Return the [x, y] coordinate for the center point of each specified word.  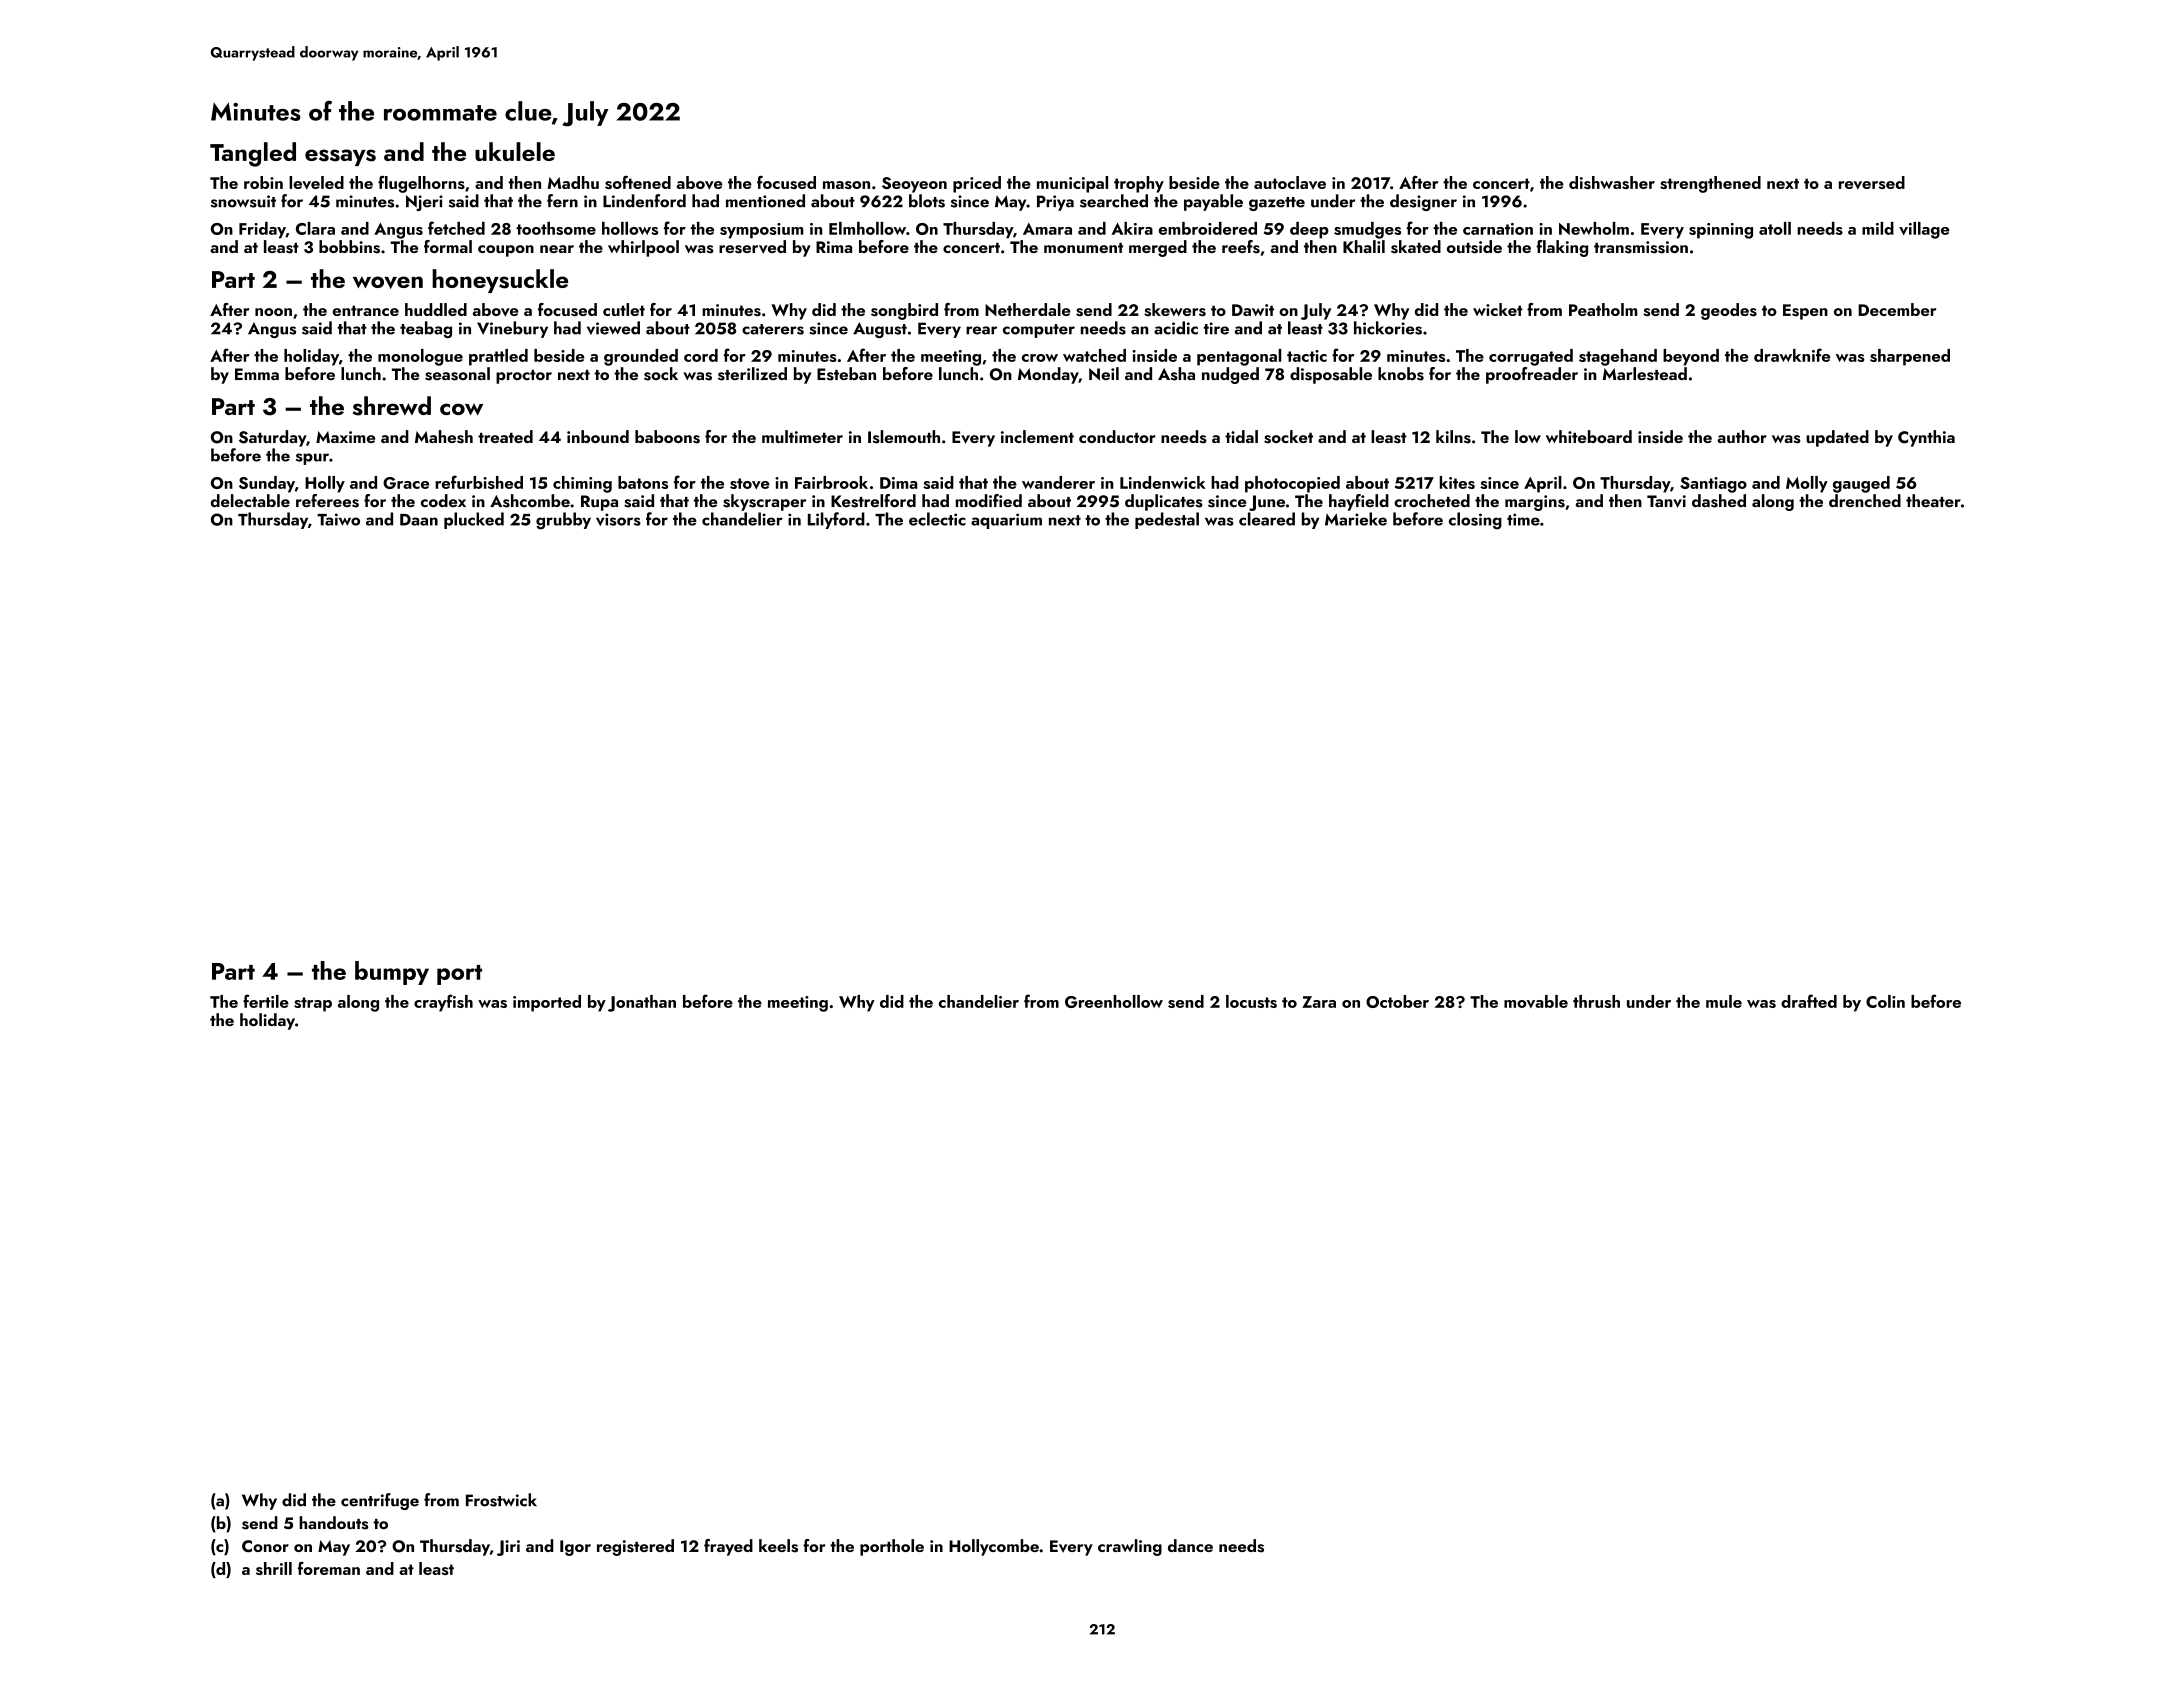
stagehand [1618, 357]
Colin [1885, 1001]
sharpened [1910, 357]
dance [1190, 1545]
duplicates [1164, 502]
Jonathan [642, 1003]
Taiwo [338, 519]
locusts [1251, 1001]
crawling [1130, 1547]
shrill [274, 1568]
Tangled [253, 154]
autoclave [1290, 182]
